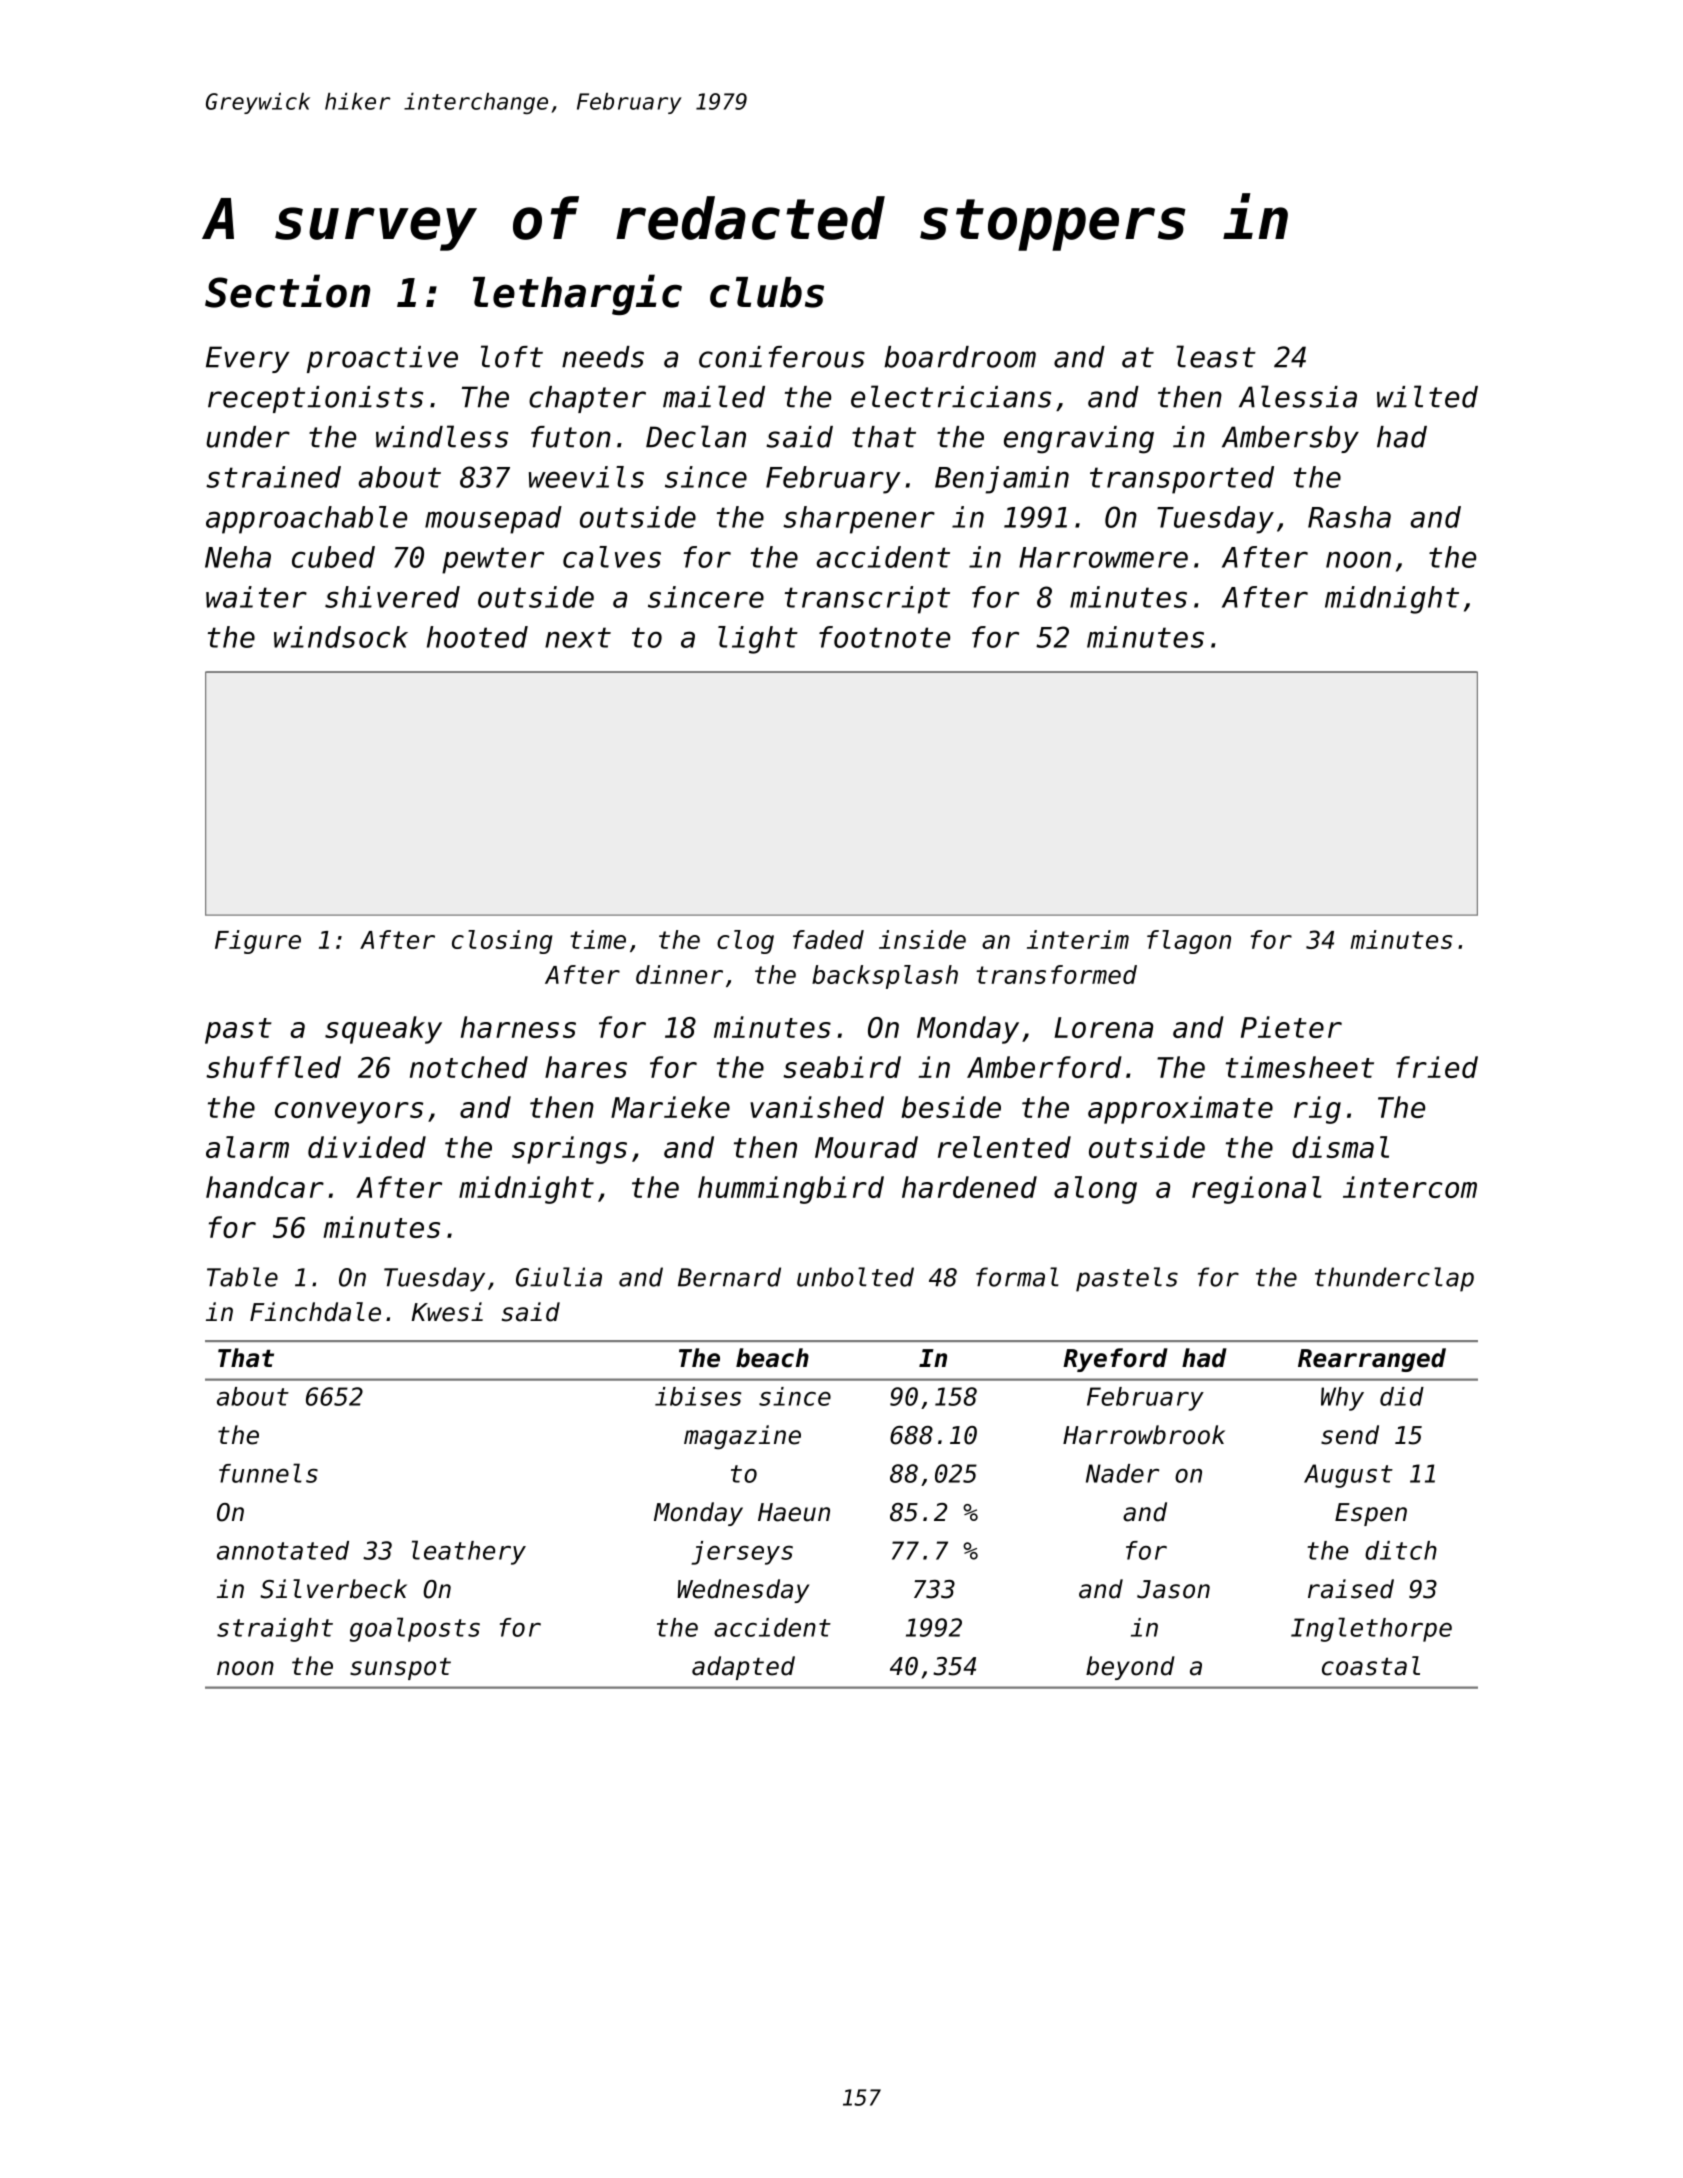 The image size is (1683, 2178). Describe the element at coordinates (1349, 517) in the page. I see `Rasha` at that location.
